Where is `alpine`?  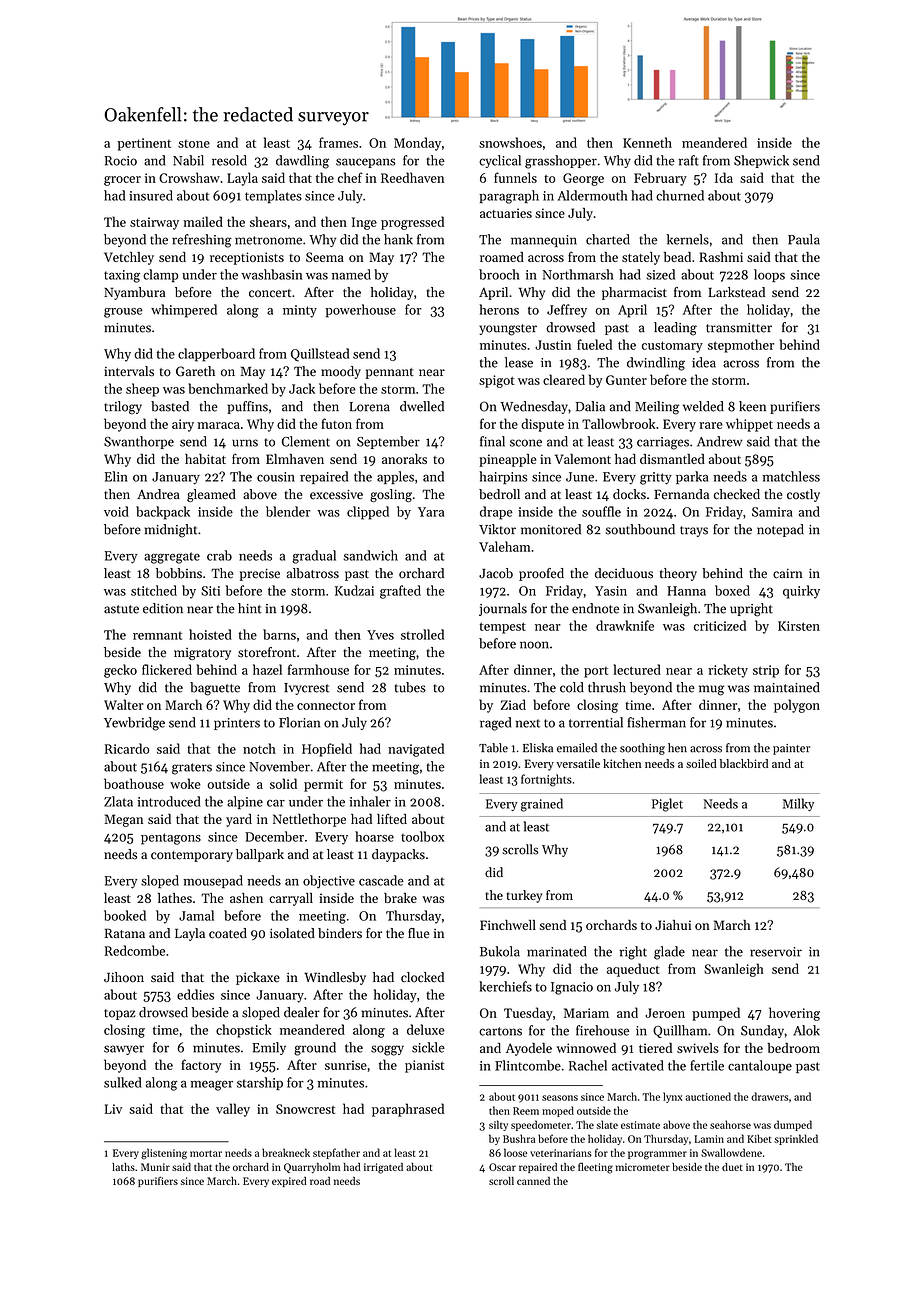
alpine is located at coordinates (245, 802).
